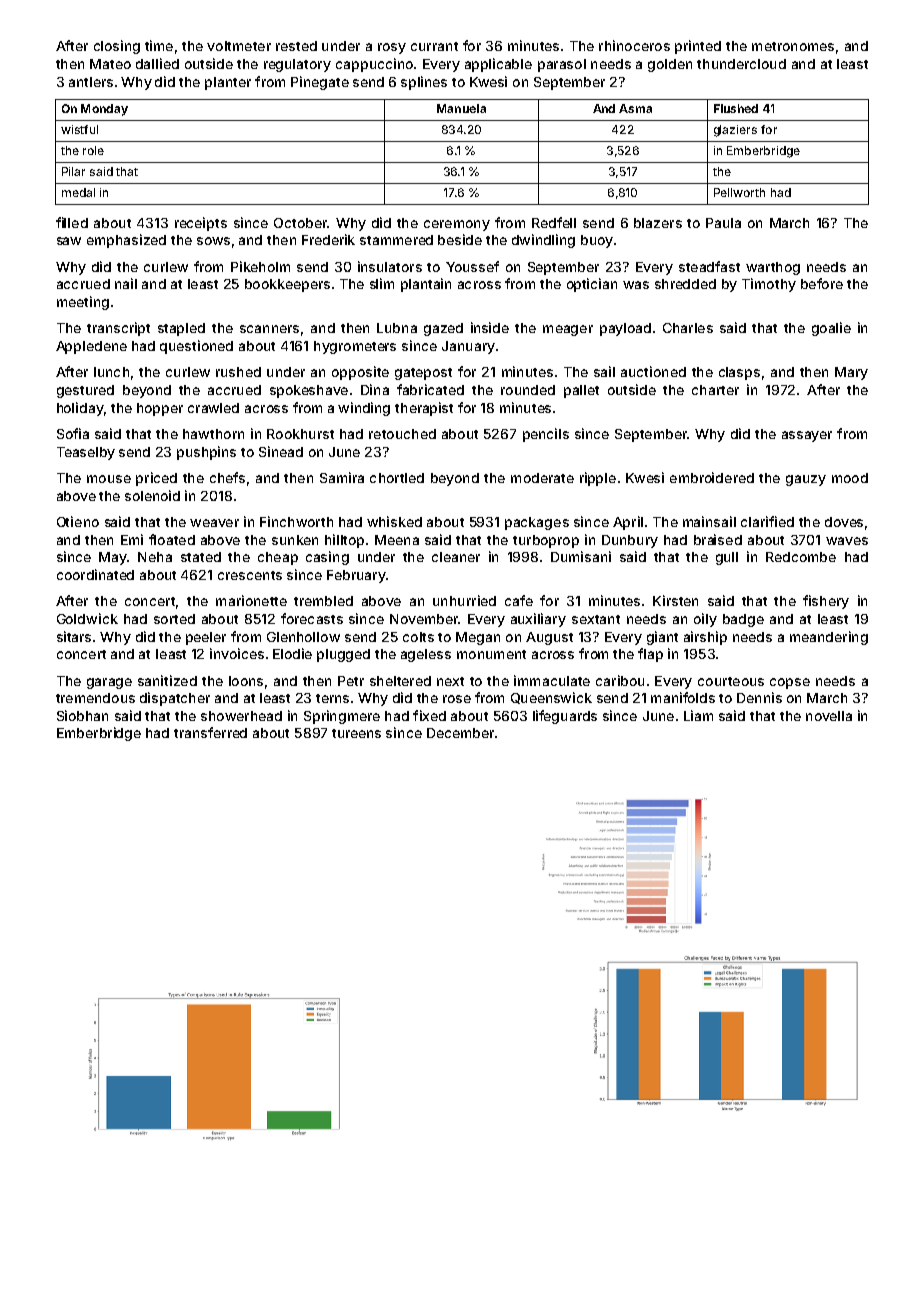  I want to click on Liam, so click(698, 715).
